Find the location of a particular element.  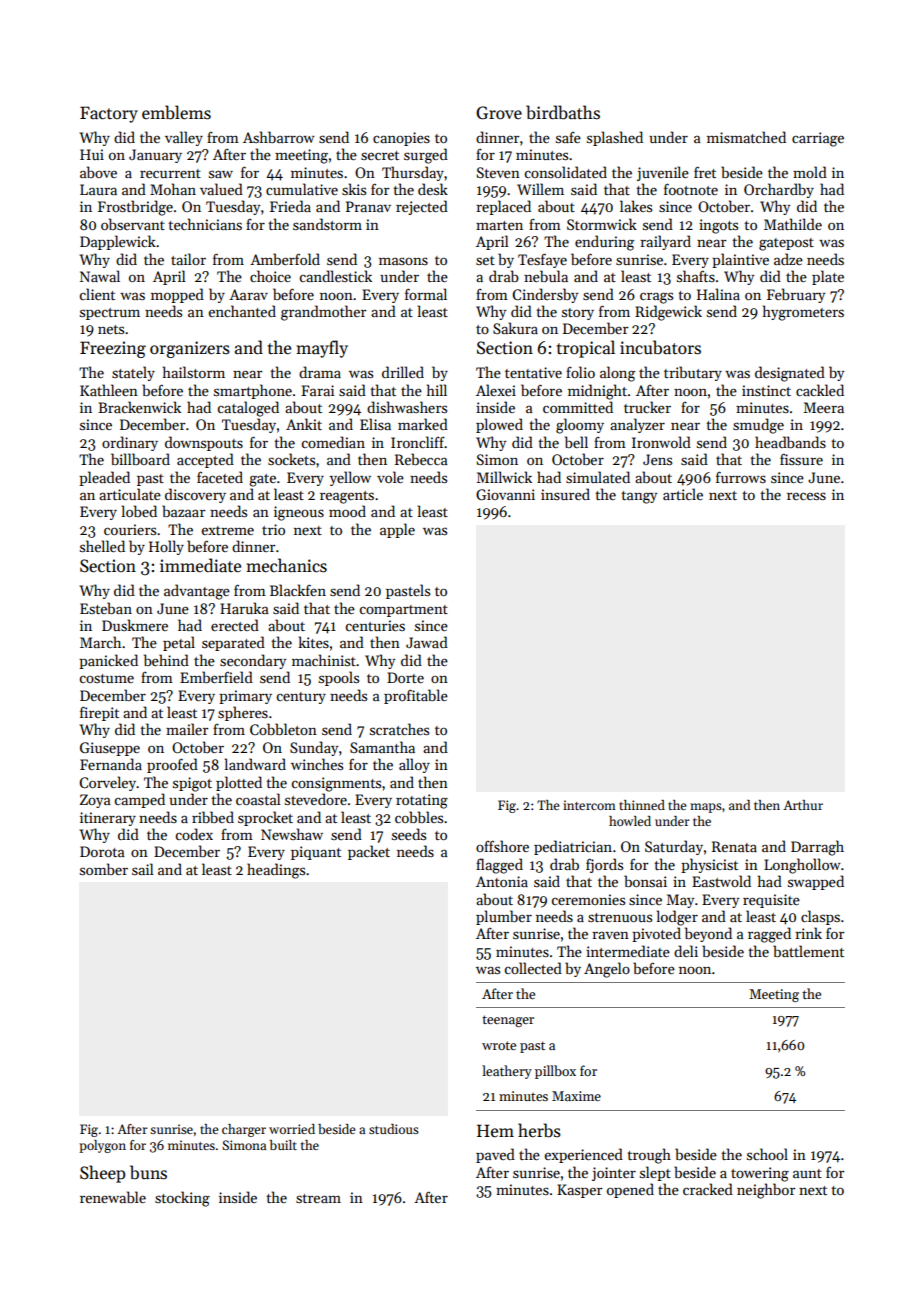

recess is located at coordinates (806, 496).
